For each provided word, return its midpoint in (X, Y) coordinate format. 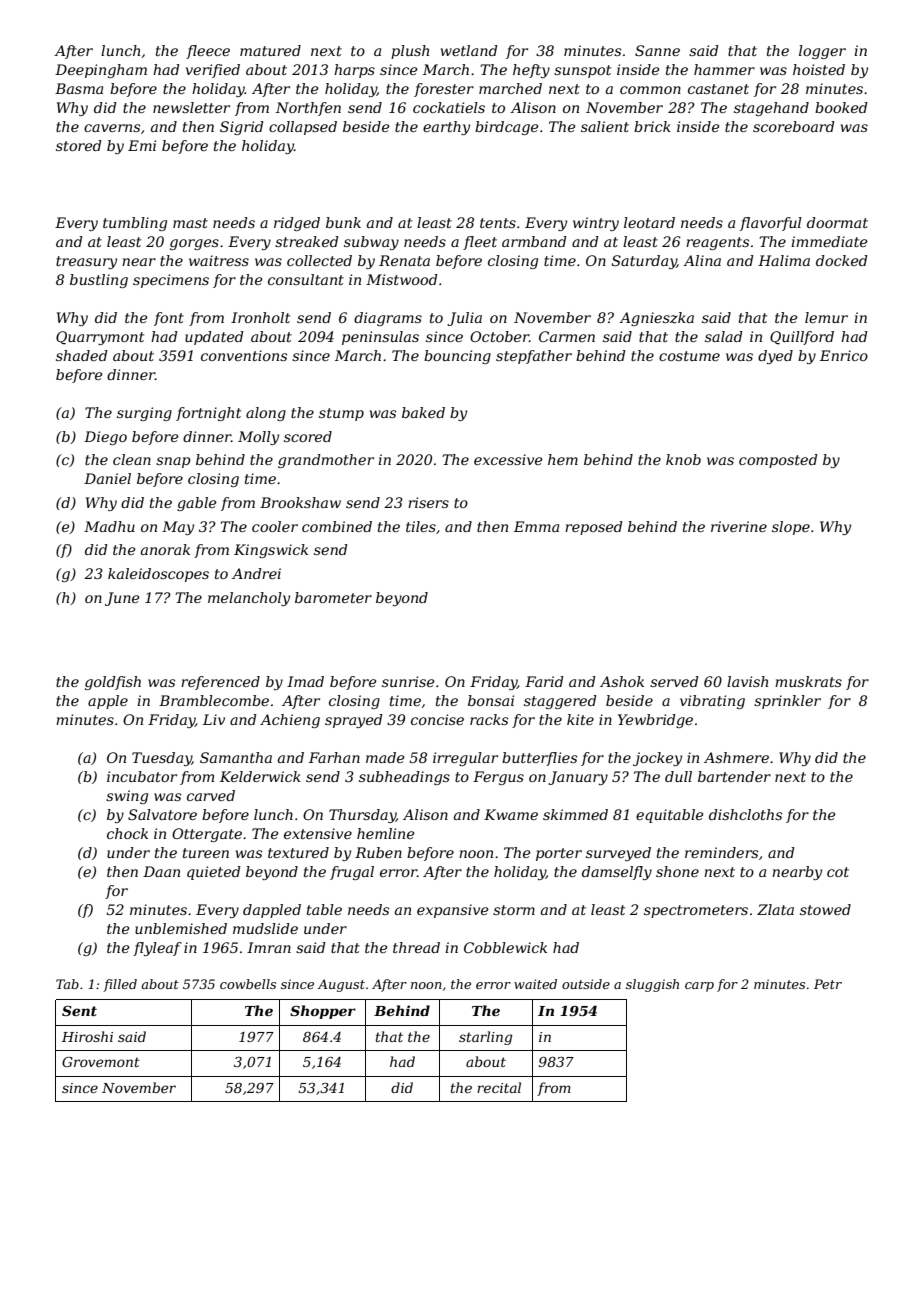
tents (498, 223)
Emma (536, 526)
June (122, 599)
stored (79, 145)
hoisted (819, 69)
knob (683, 459)
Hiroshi (87, 1036)
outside (586, 984)
